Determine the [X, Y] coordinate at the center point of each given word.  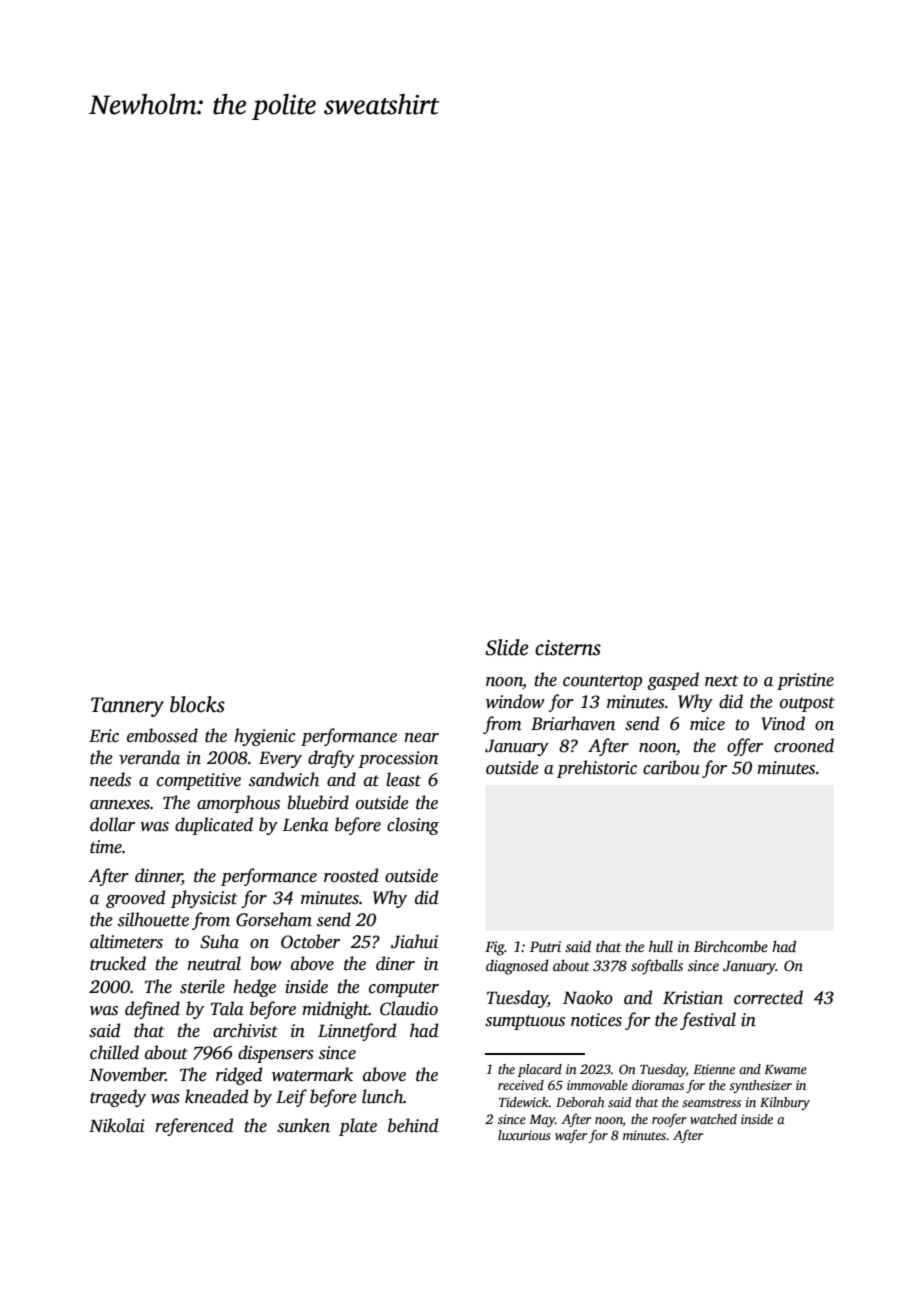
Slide [507, 647]
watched [713, 1119]
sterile [202, 986]
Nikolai [117, 1125]
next [721, 681]
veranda [149, 757]
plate [358, 1127]
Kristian [693, 998]
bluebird [318, 802]
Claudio [409, 1008]
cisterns [568, 648]
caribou [671, 767]
